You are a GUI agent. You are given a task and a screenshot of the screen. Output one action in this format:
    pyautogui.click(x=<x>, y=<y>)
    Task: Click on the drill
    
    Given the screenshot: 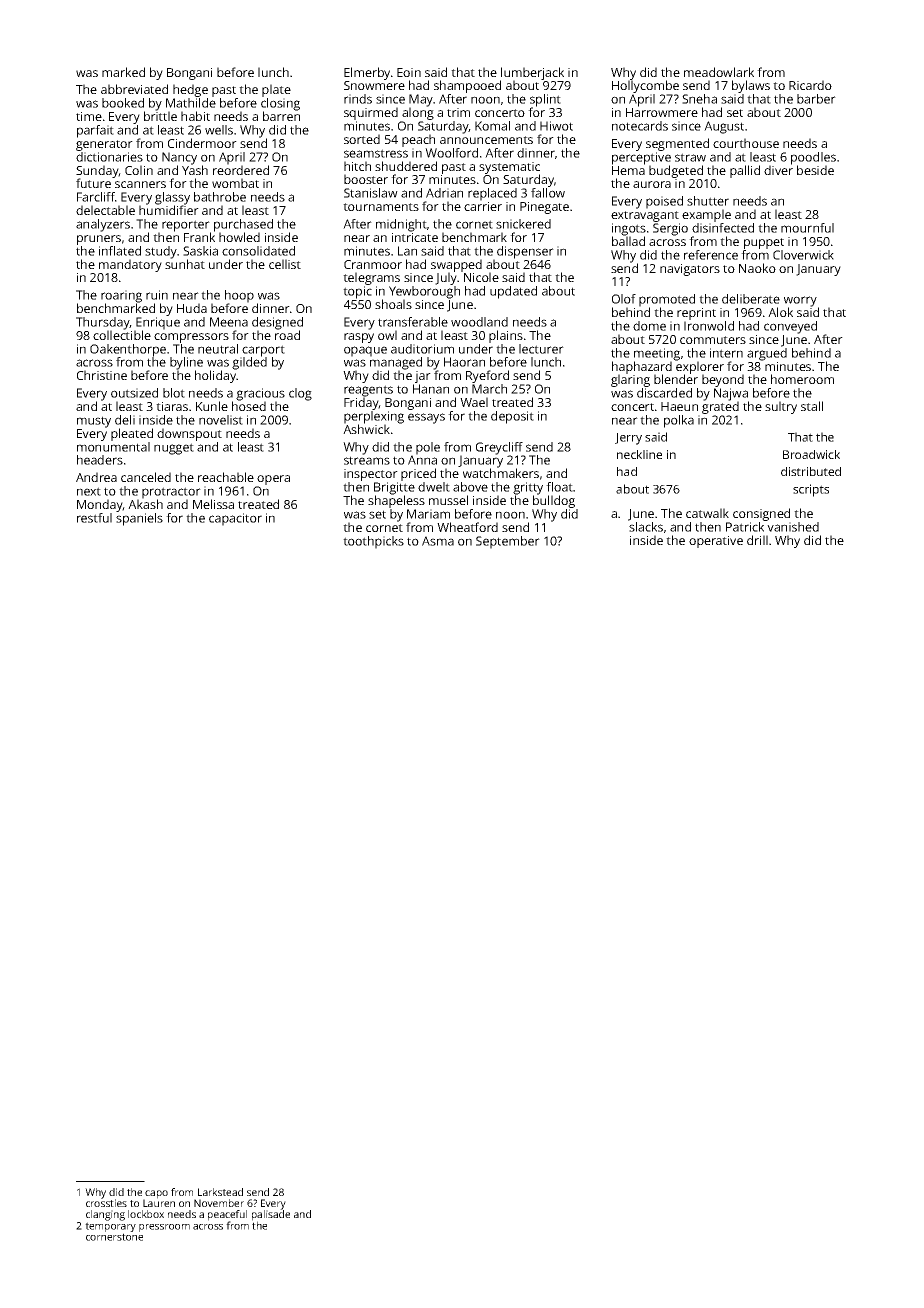 What is the action you would take?
    pyautogui.click(x=757, y=540)
